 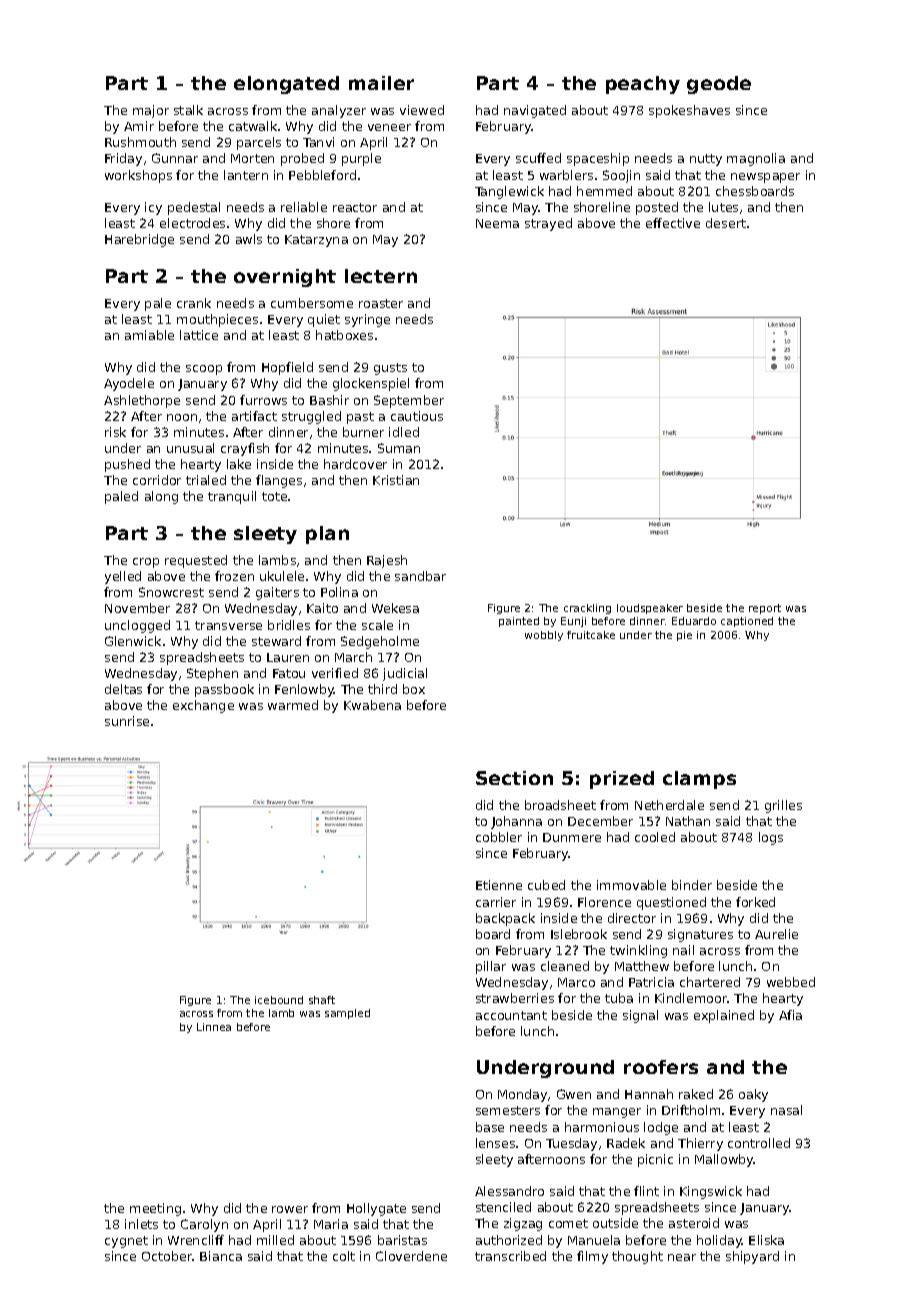 What do you see at coordinates (700, 935) in the document?
I see `signatures` at bounding box center [700, 935].
